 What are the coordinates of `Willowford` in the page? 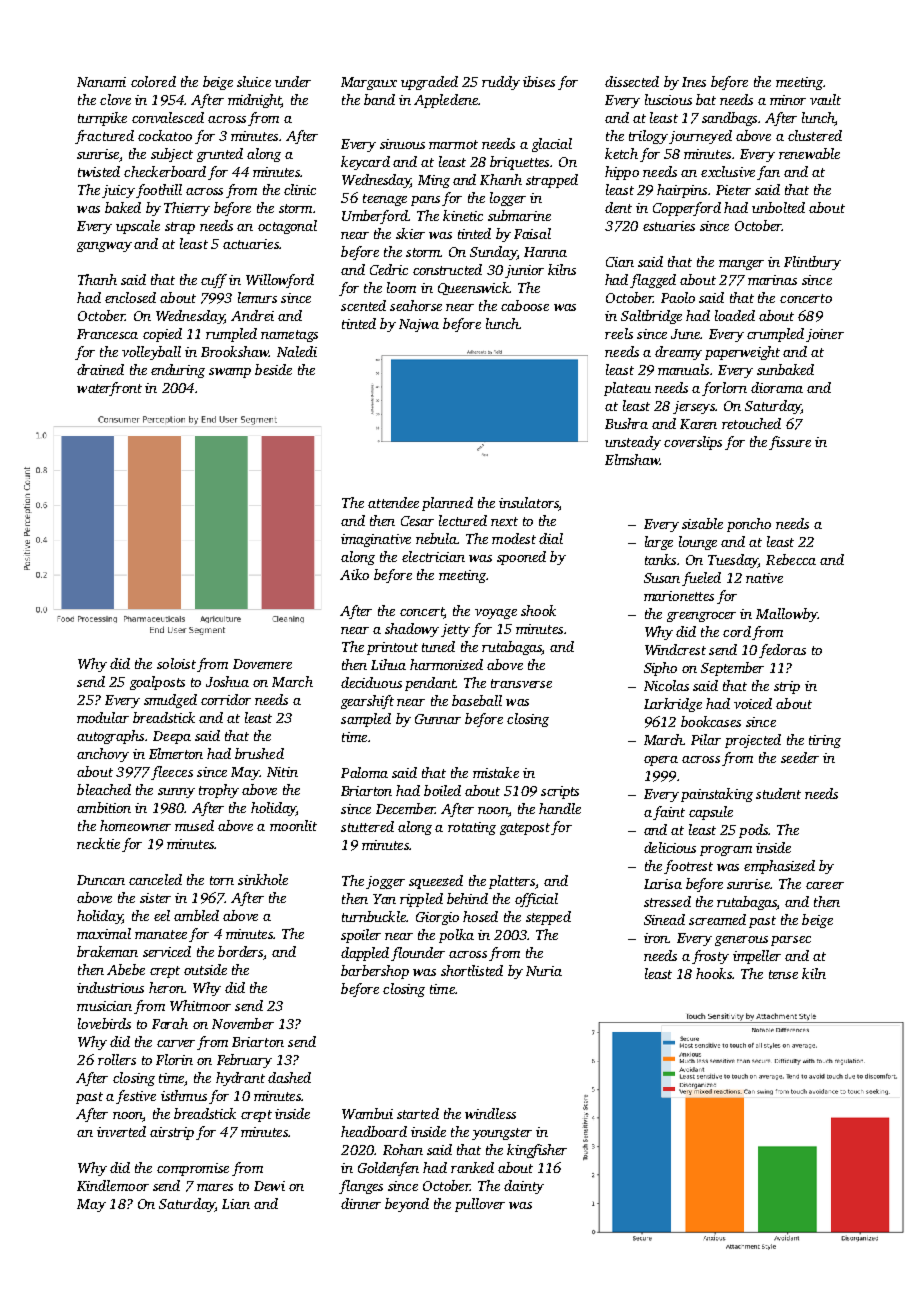 It's located at (280, 281).
